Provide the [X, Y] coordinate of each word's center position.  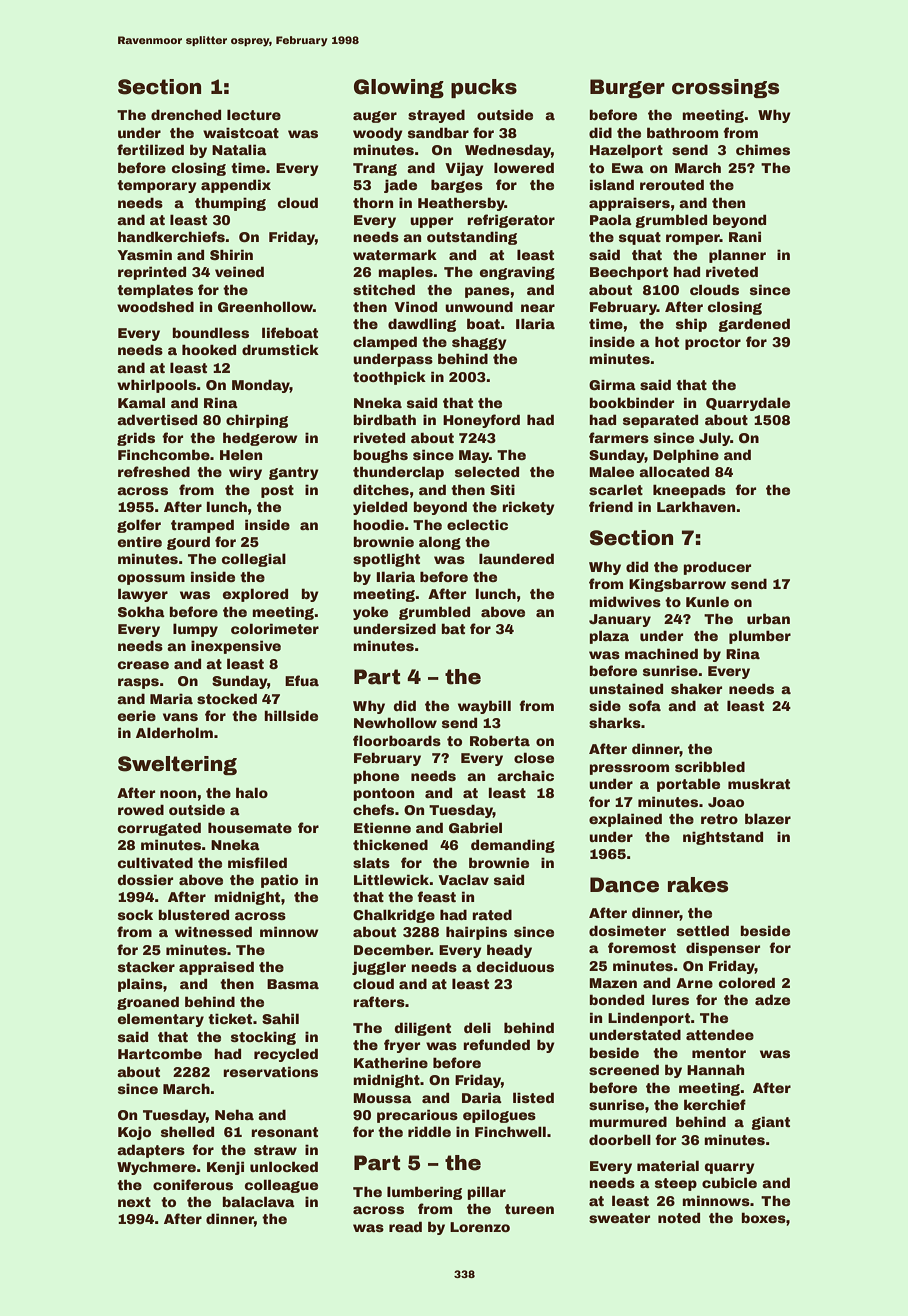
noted [679, 1217]
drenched [186, 114]
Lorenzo [480, 1227]
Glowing [399, 88]
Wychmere [156, 1168]
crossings [725, 88]
